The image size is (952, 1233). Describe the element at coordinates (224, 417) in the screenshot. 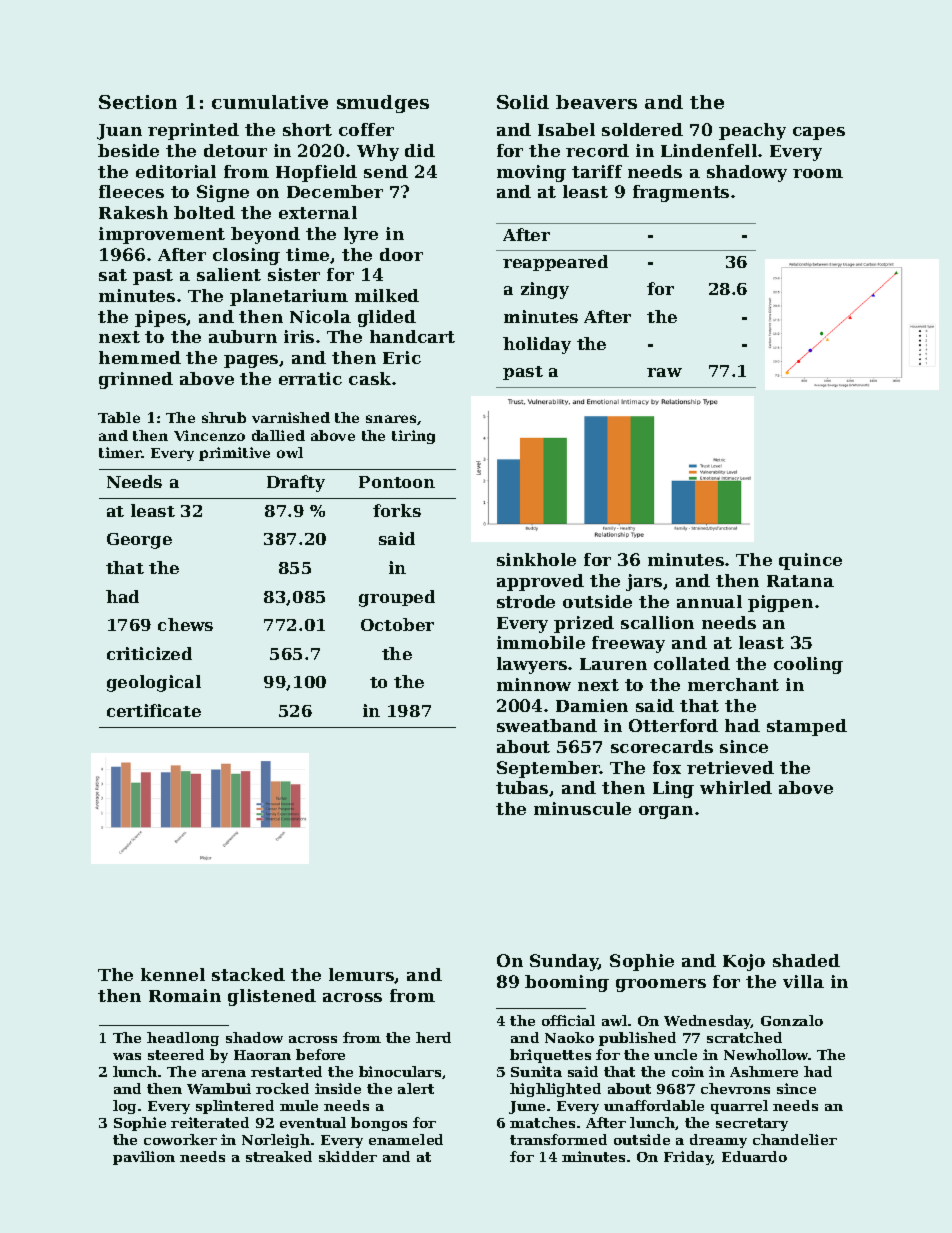

I see `shrub` at that location.
